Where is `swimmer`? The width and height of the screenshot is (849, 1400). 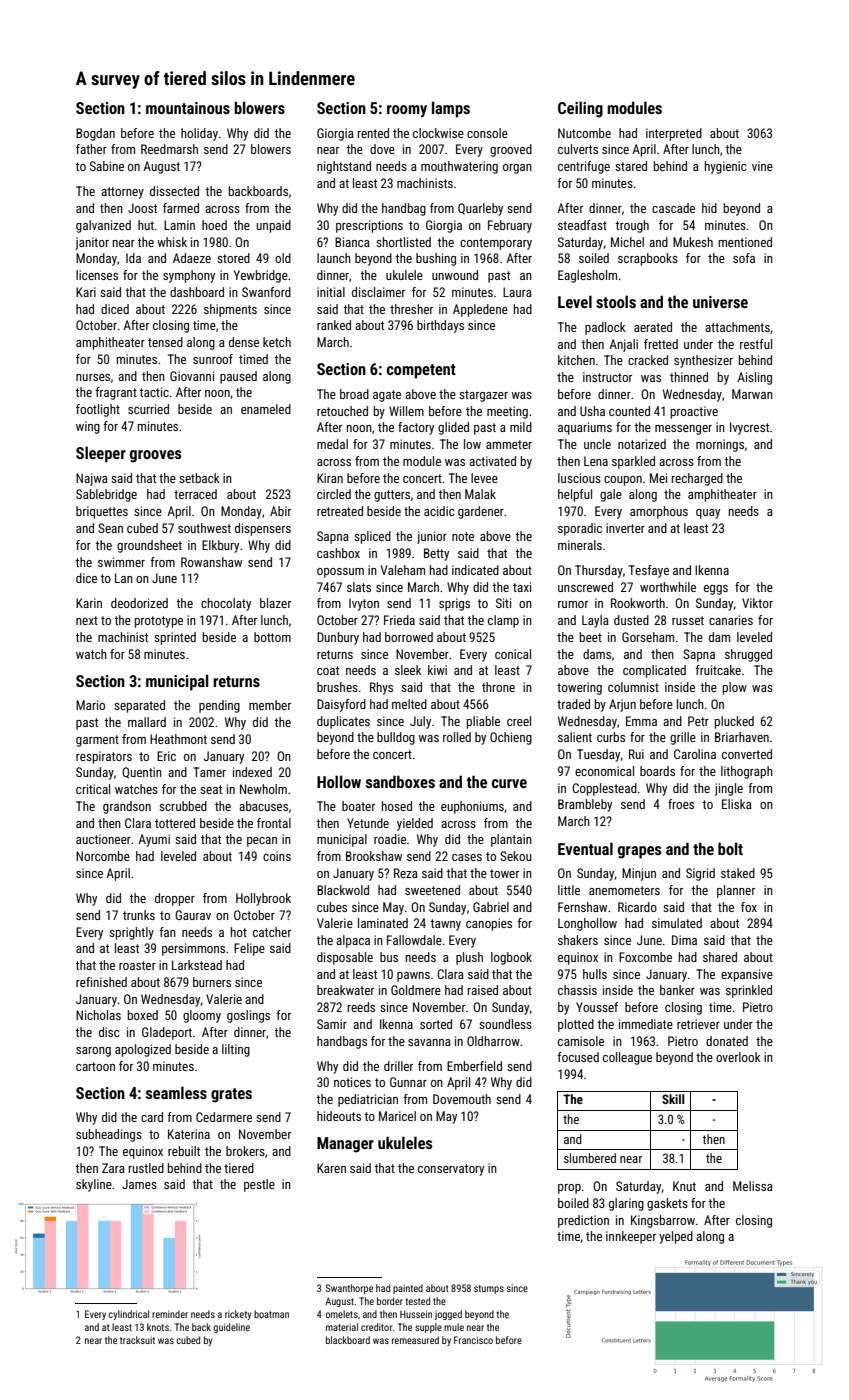
swimmer is located at coordinates (121, 562).
